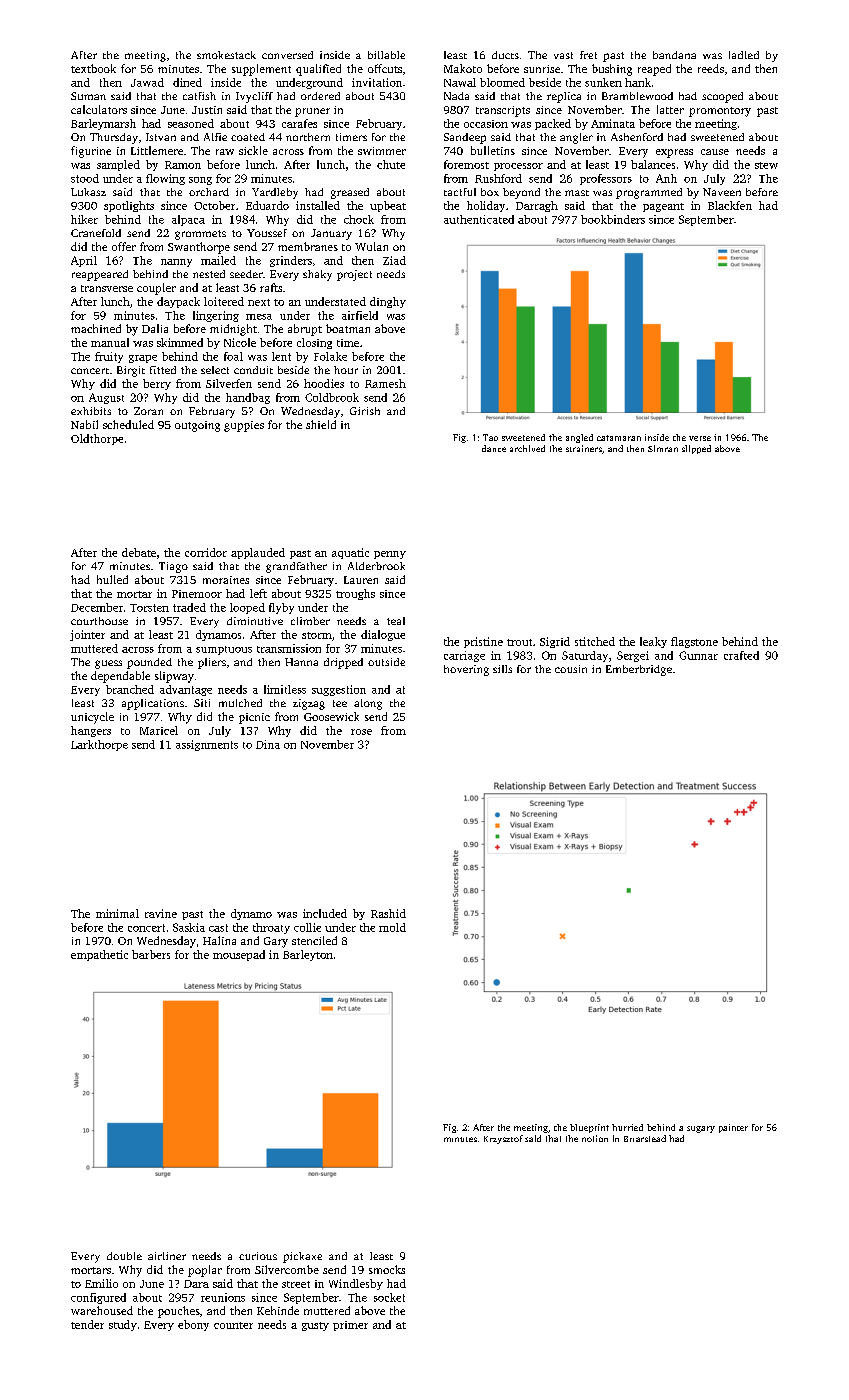 Image resolution: width=849 pixels, height=1400 pixels. Describe the element at coordinates (505, 55) in the page. I see `ducts` at that location.
